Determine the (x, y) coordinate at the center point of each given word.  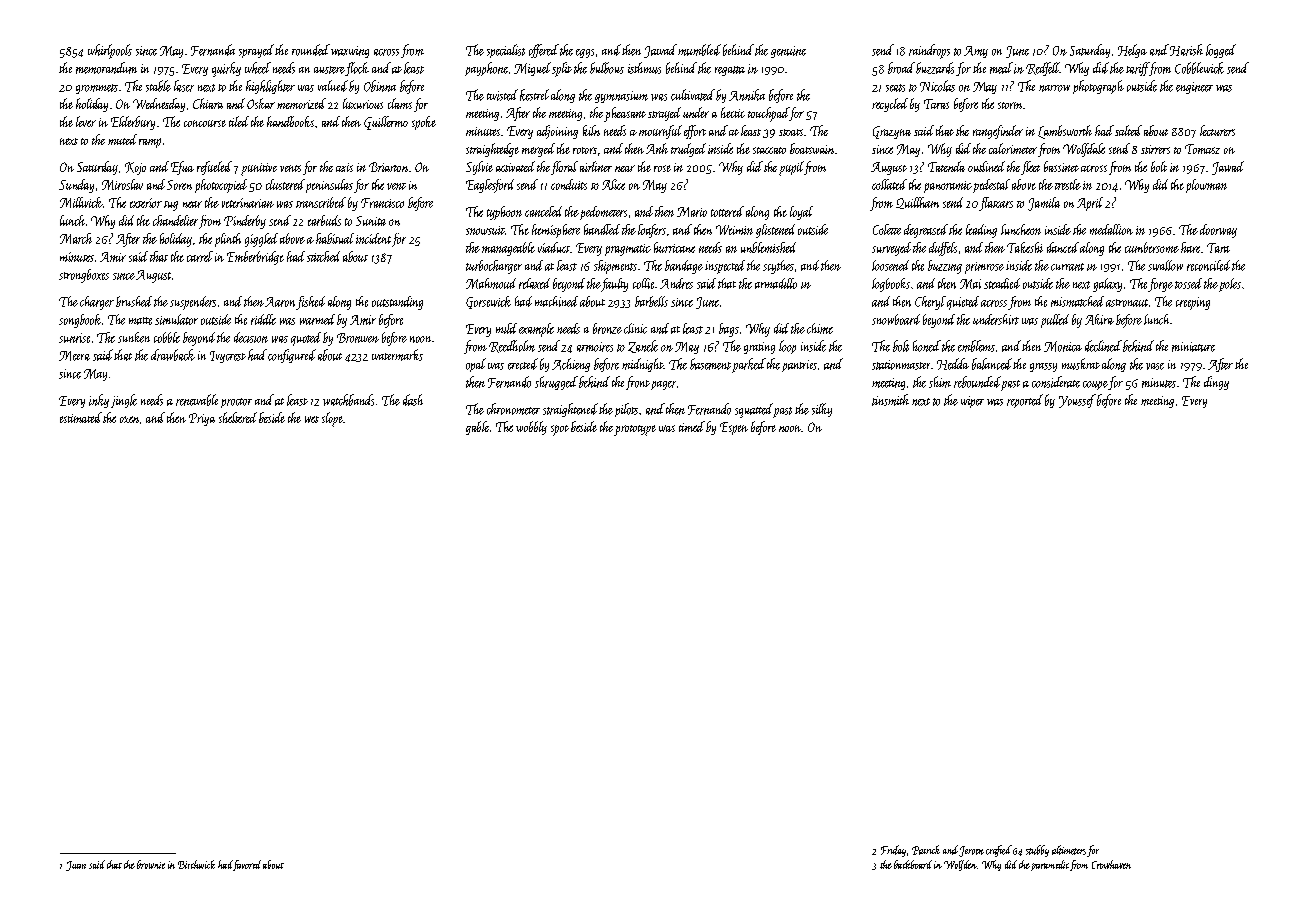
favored (247, 865)
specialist (506, 51)
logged (1221, 51)
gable (477, 428)
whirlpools (110, 51)
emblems (976, 346)
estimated (81, 417)
